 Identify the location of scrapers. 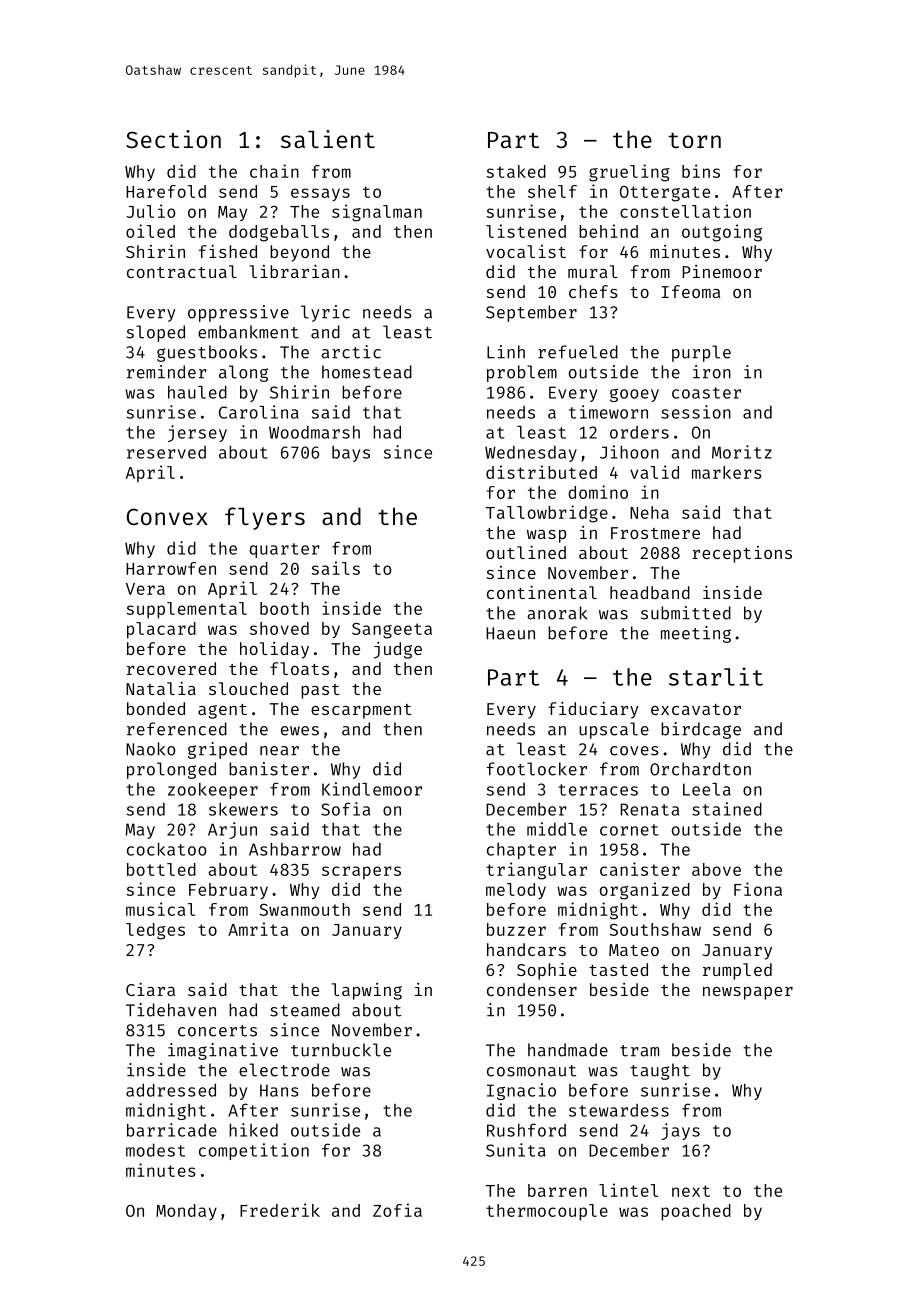
(361, 873).
